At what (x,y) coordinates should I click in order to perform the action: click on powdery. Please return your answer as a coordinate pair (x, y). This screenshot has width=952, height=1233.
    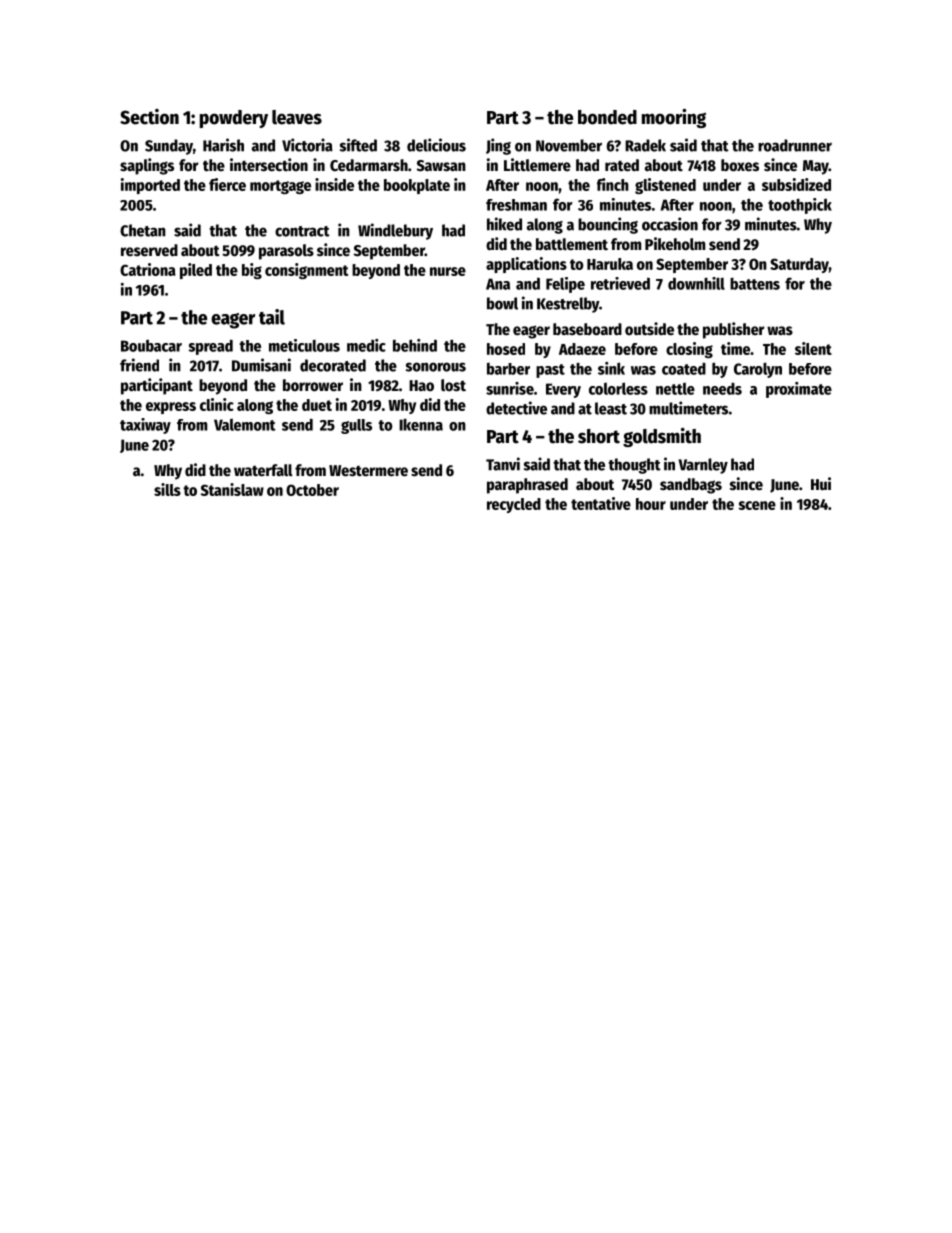
    Looking at the image, I should click on (234, 119).
